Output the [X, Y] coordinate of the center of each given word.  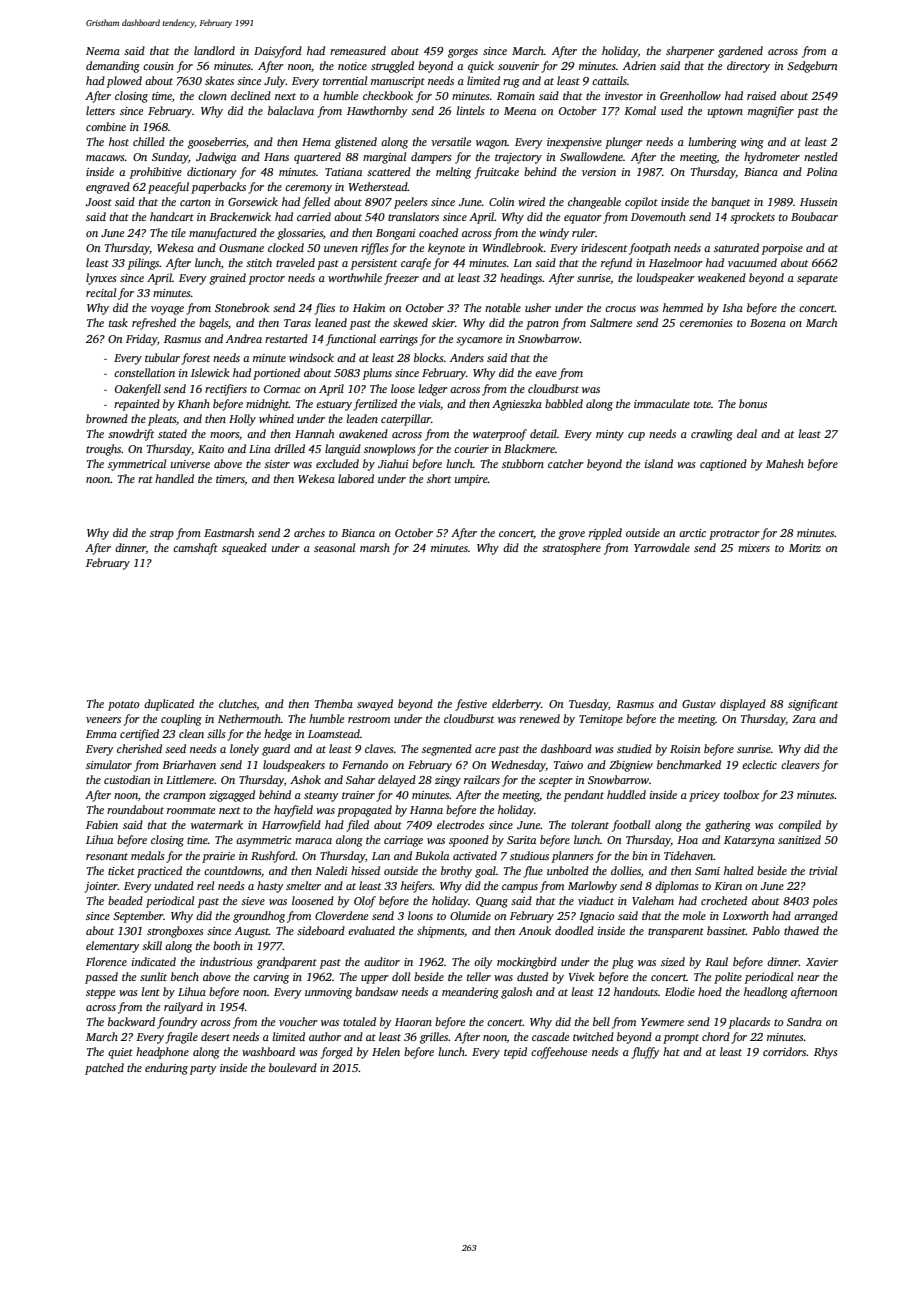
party [203, 1070]
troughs [104, 450]
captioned [723, 465]
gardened [740, 52]
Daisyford [278, 52]
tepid [515, 1053]
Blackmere [529, 448]
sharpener [690, 52]
